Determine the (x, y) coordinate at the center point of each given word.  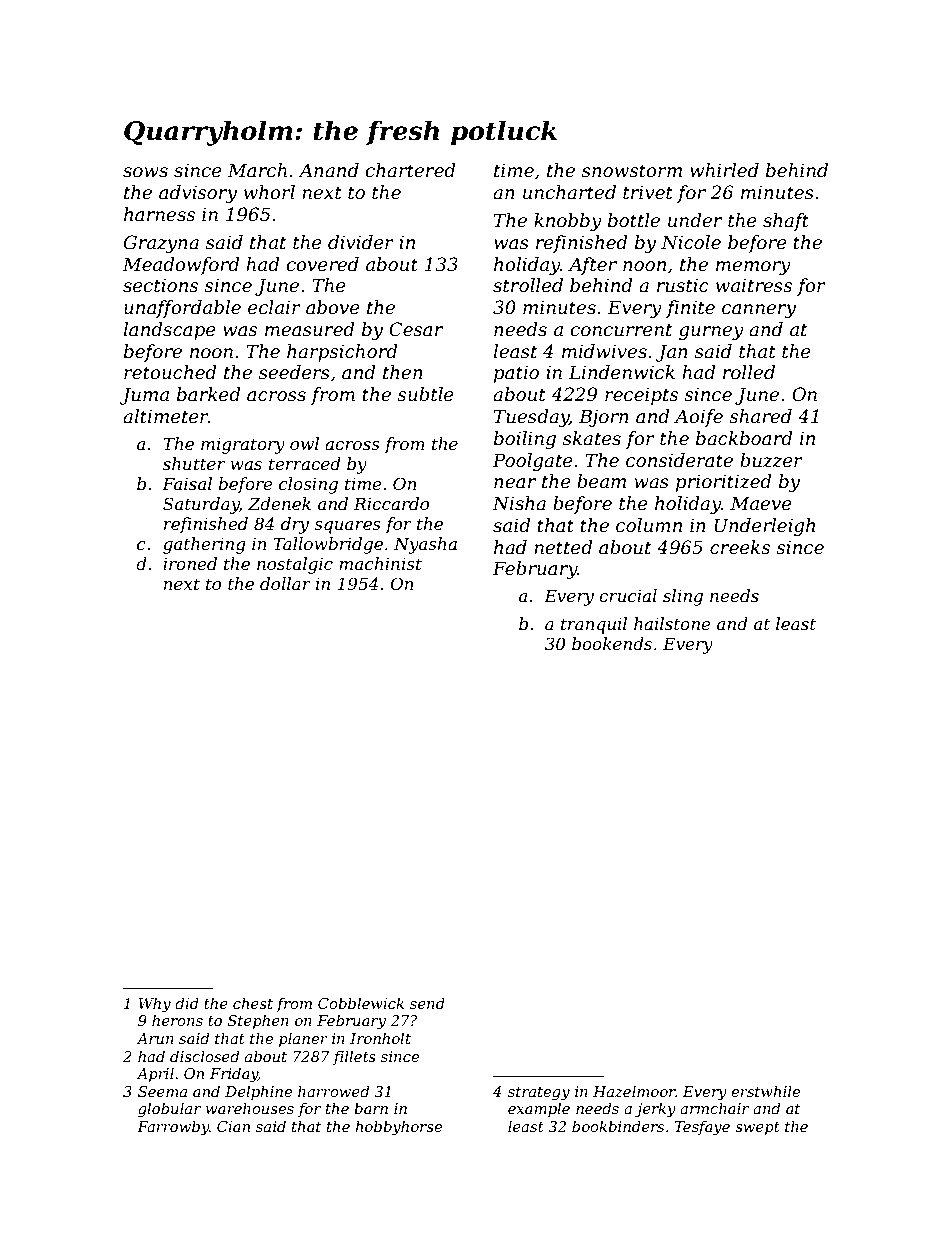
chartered (410, 170)
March (257, 170)
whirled (724, 170)
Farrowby (173, 1128)
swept (757, 1128)
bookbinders (618, 1126)
